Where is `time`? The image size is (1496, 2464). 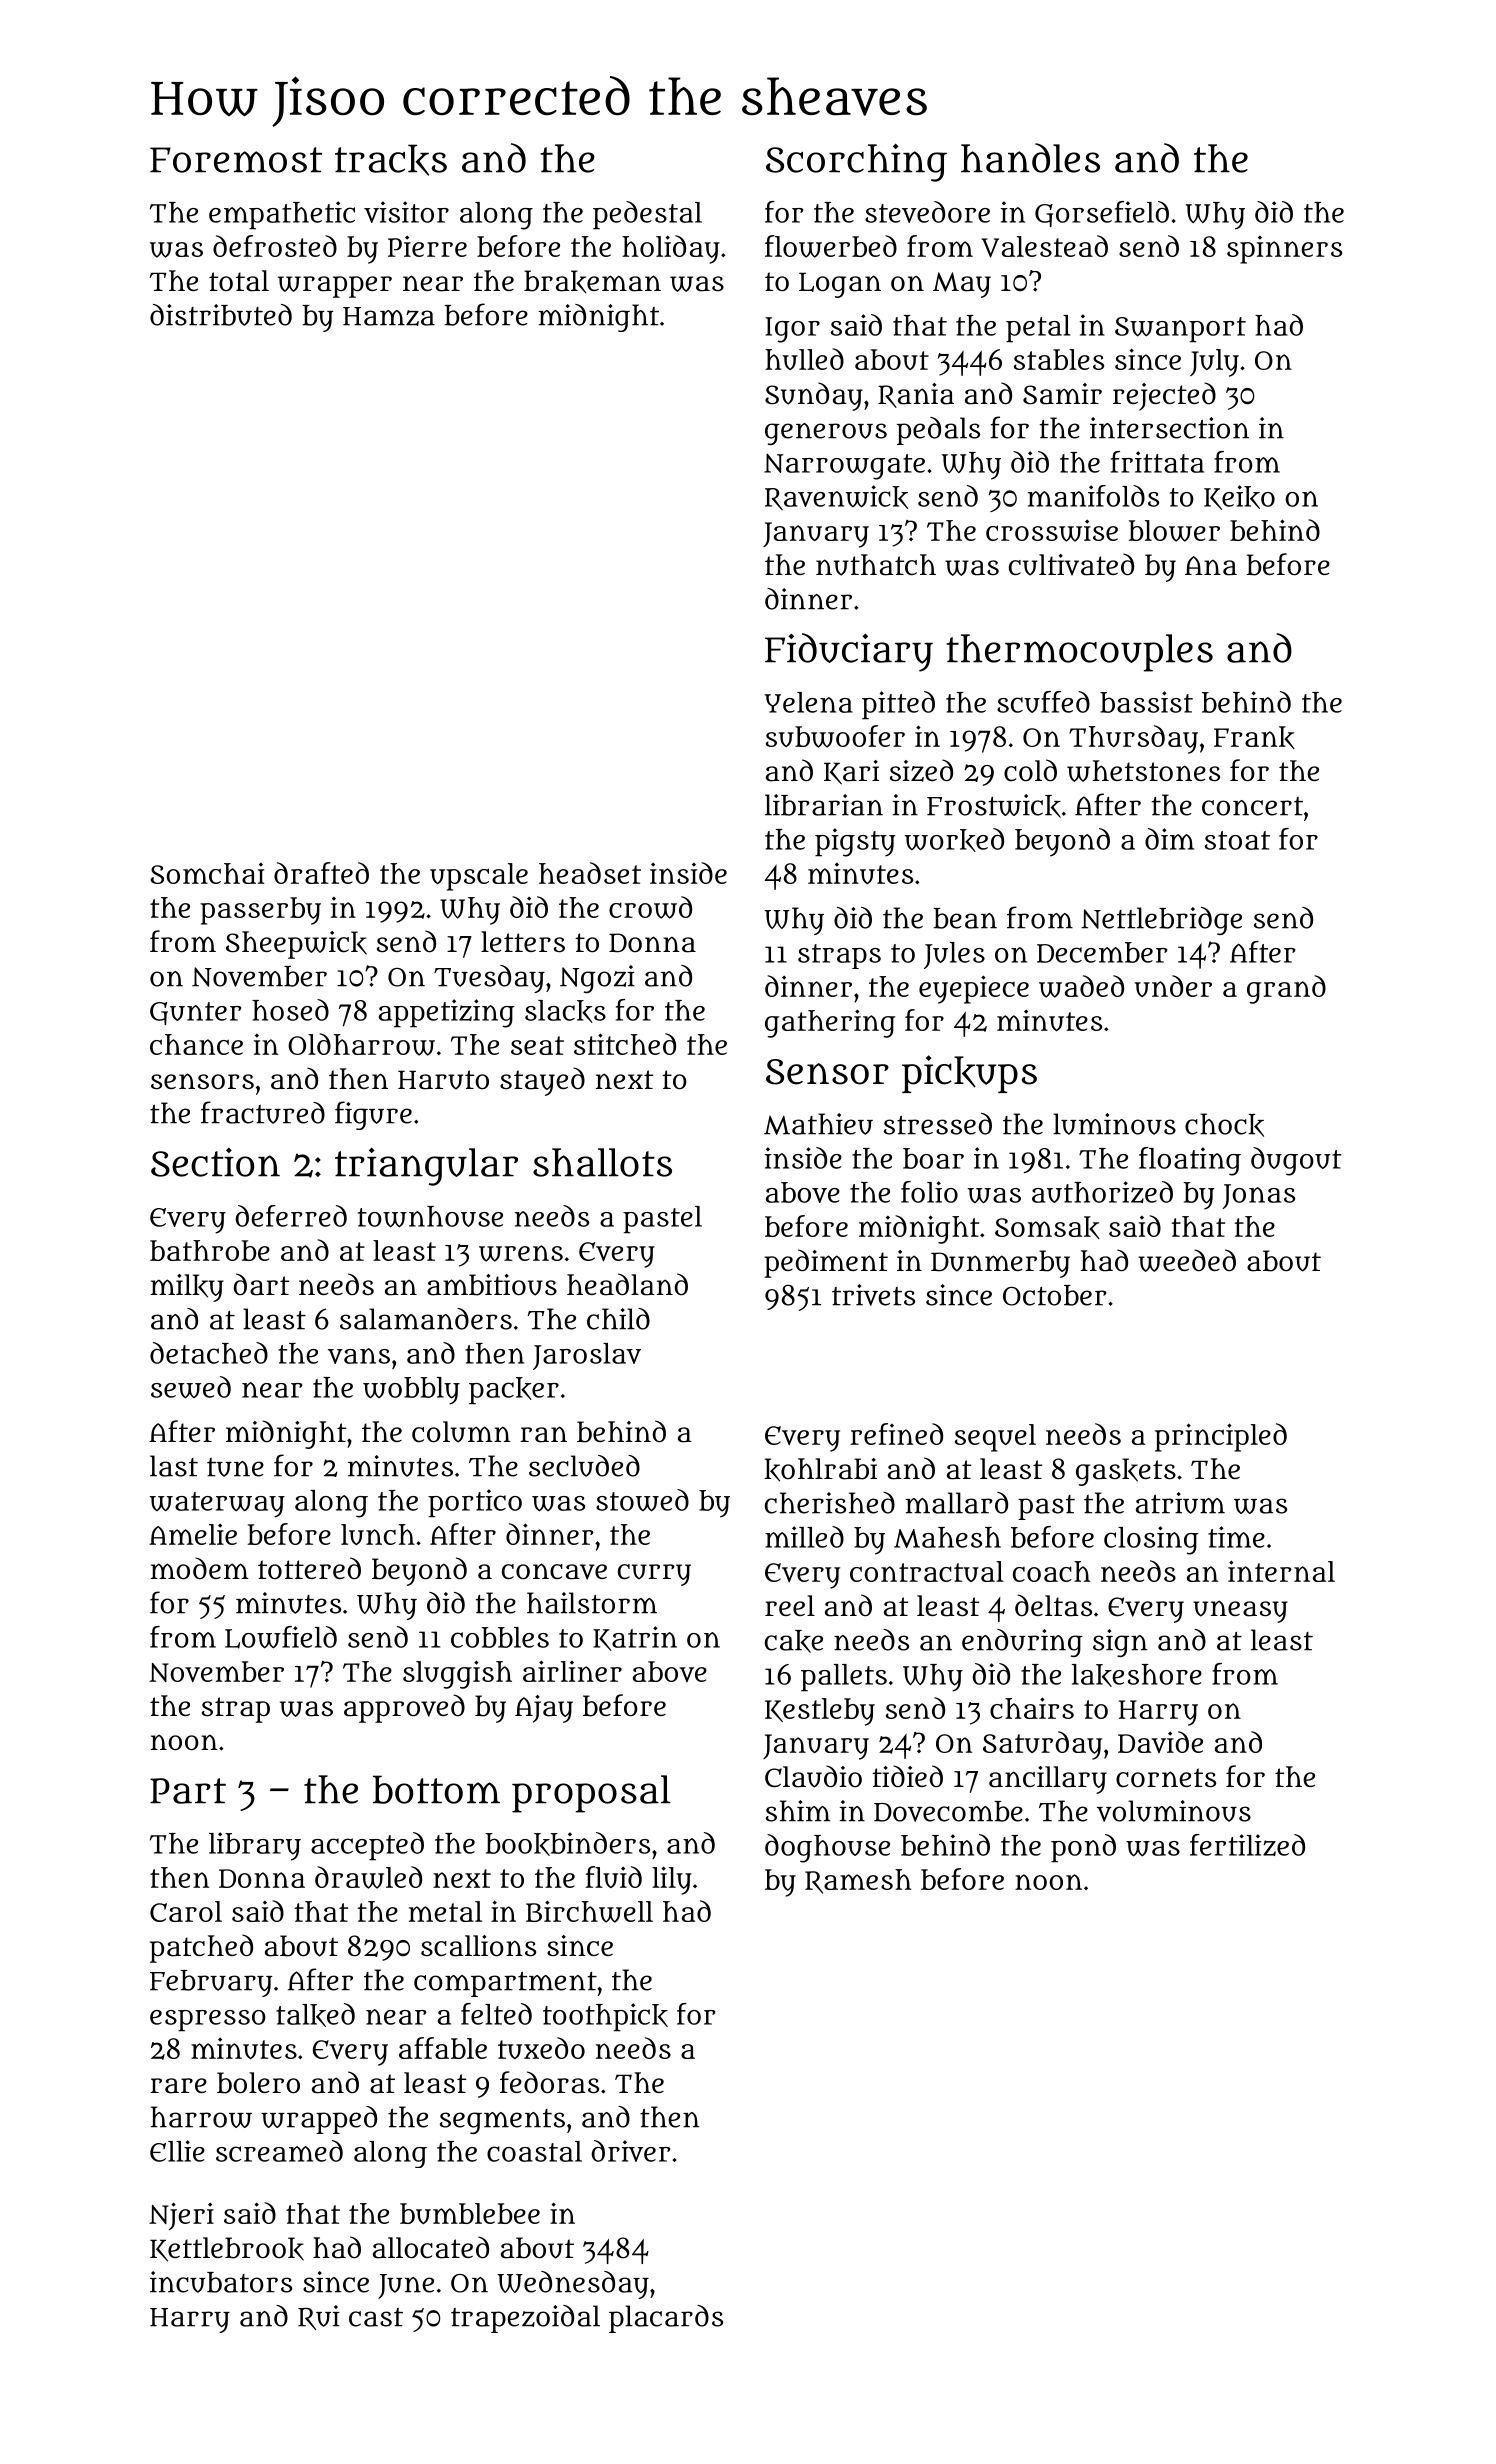
time is located at coordinates (1236, 1537).
